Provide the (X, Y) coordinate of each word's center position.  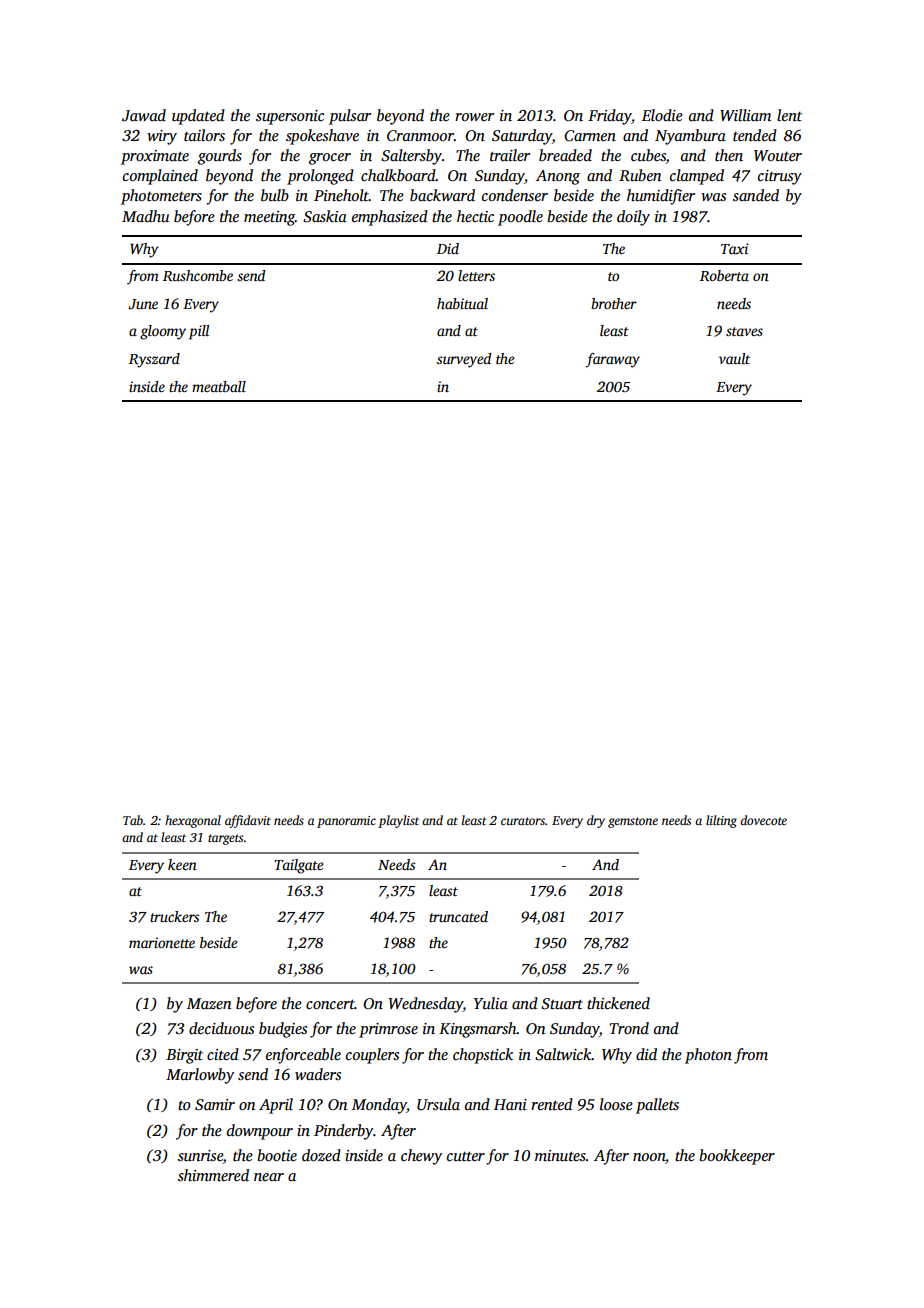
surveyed (464, 360)
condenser (515, 195)
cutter (466, 1156)
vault (734, 358)
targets (225, 839)
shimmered (213, 1175)
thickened (618, 1003)
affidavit (248, 821)
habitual (462, 303)
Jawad (144, 115)
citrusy (780, 177)
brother (614, 303)
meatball (219, 386)
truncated (458, 916)
